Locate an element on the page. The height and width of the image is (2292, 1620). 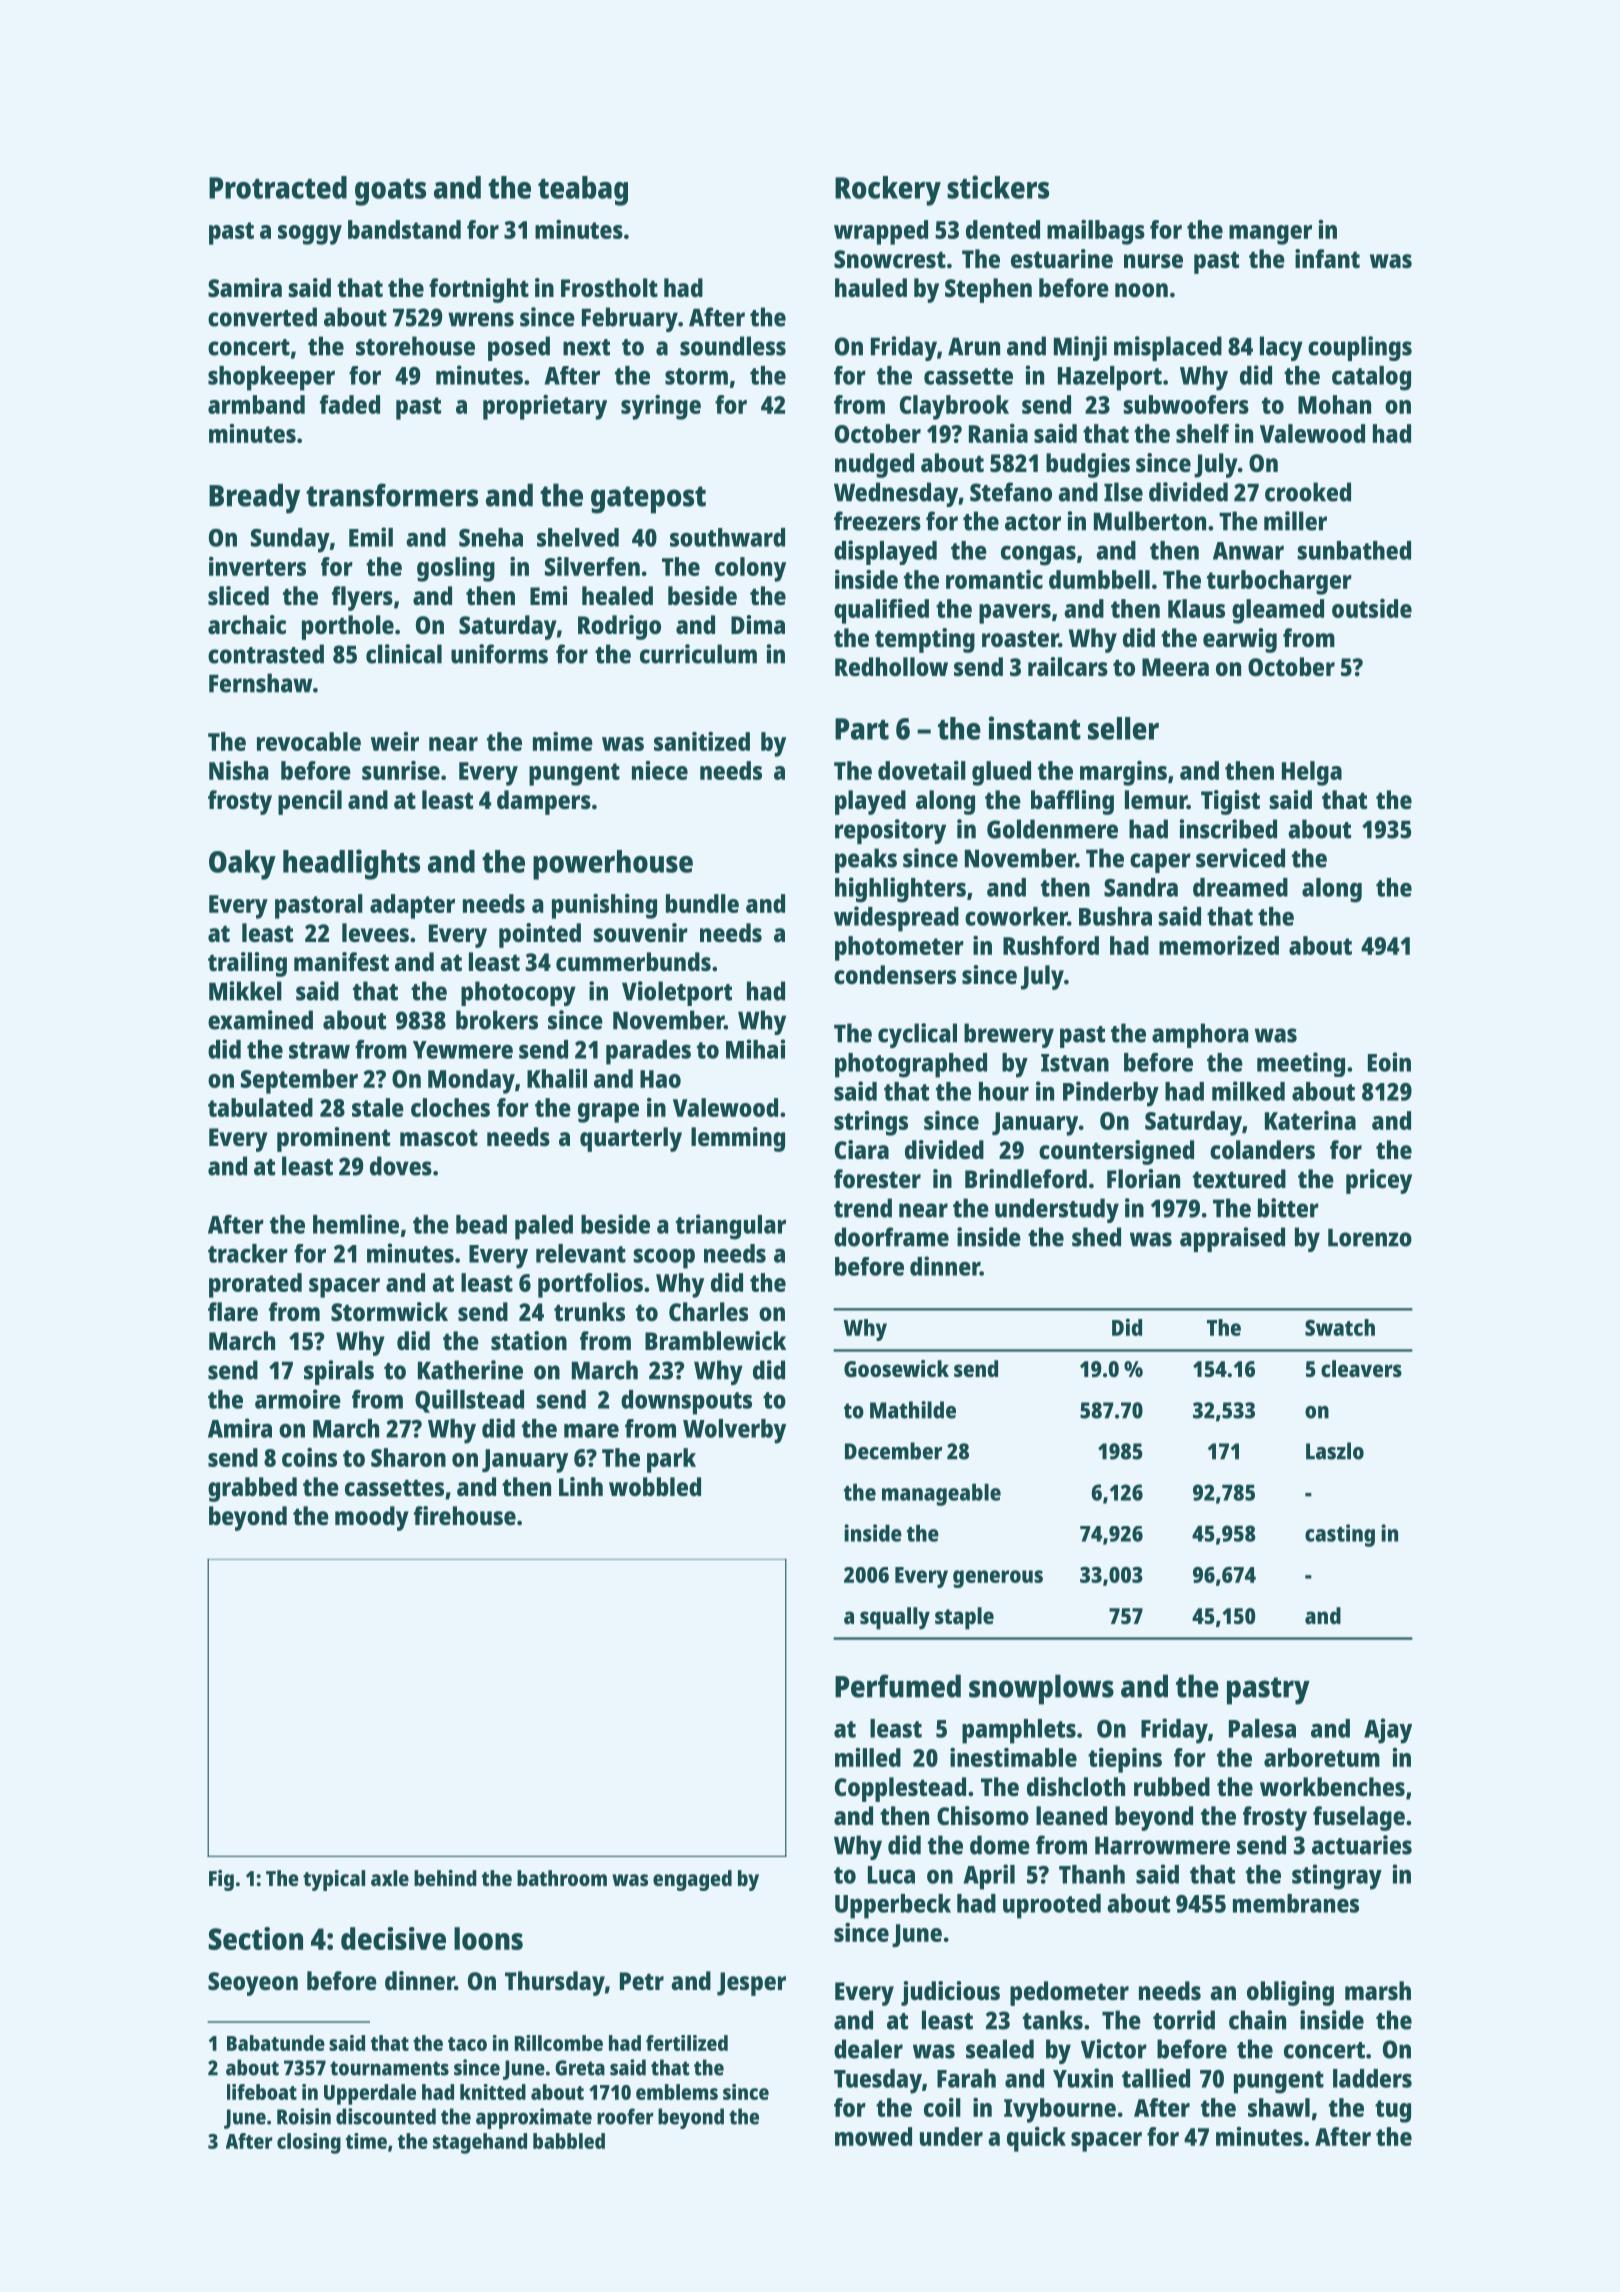
bundle is located at coordinates (702, 903).
